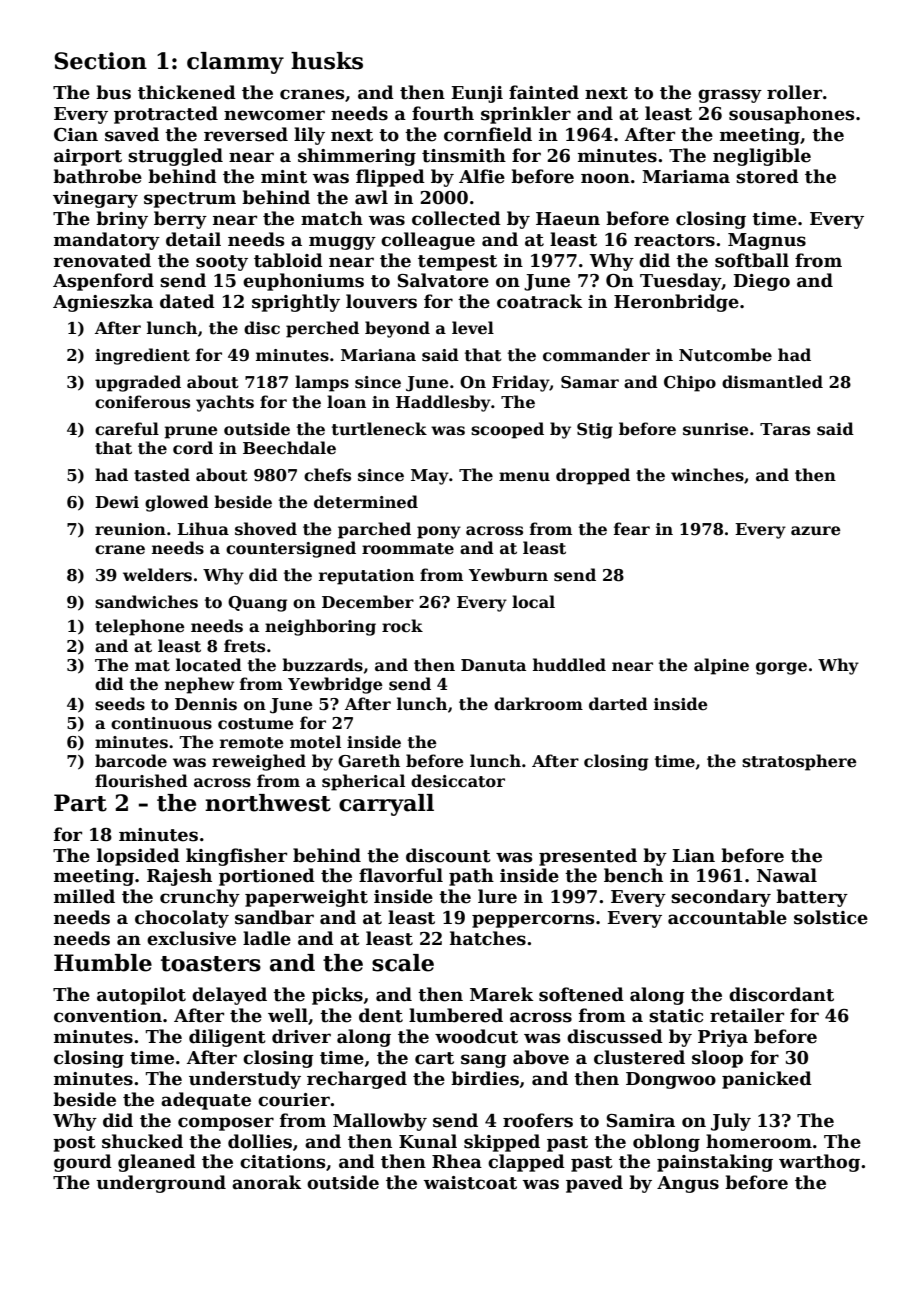 Image resolution: width=924 pixels, height=1314 pixels. I want to click on warthog, so click(819, 1163).
